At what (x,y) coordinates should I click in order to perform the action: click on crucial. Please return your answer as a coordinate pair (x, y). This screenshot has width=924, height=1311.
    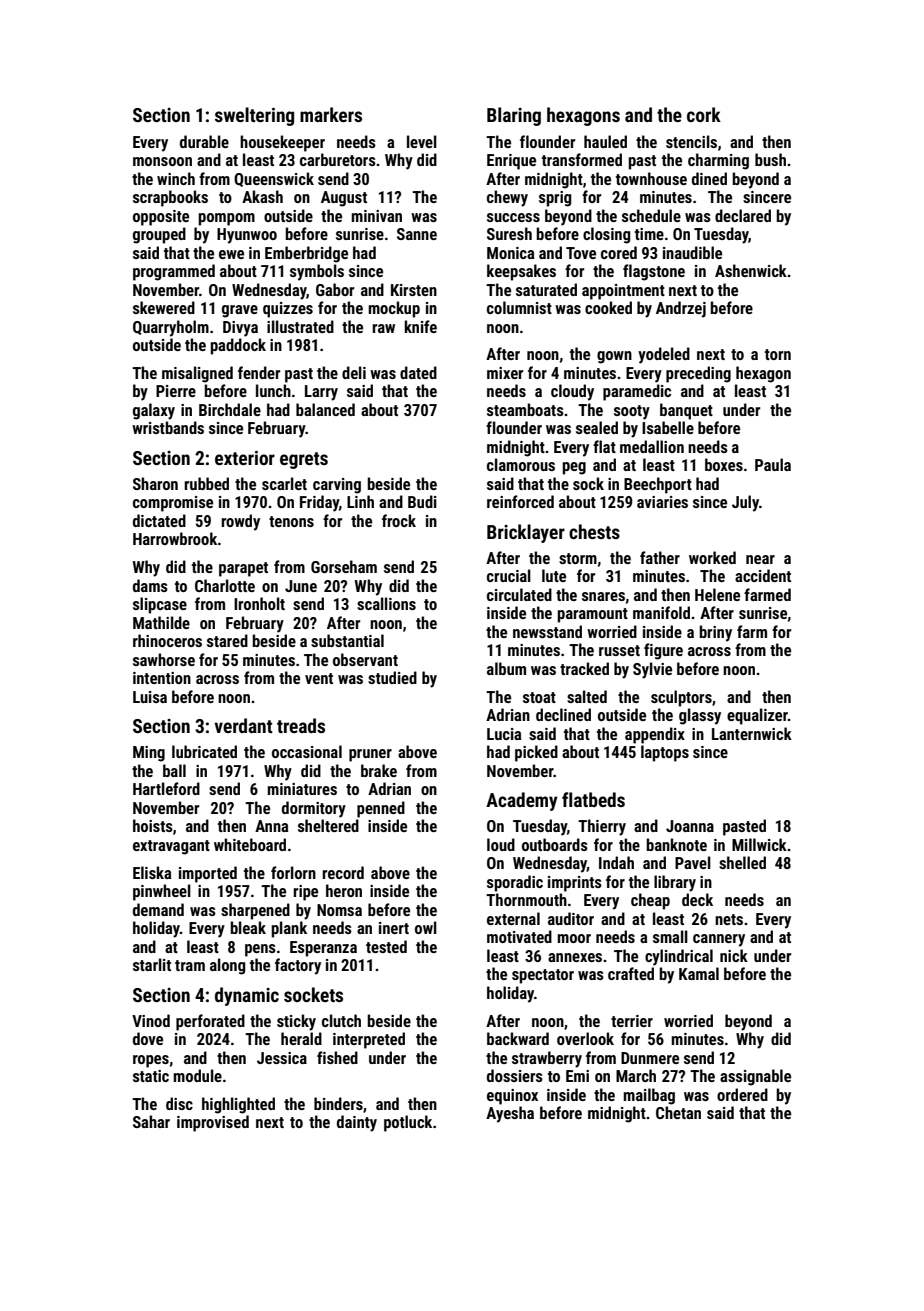
    Looking at the image, I should click on (509, 575).
